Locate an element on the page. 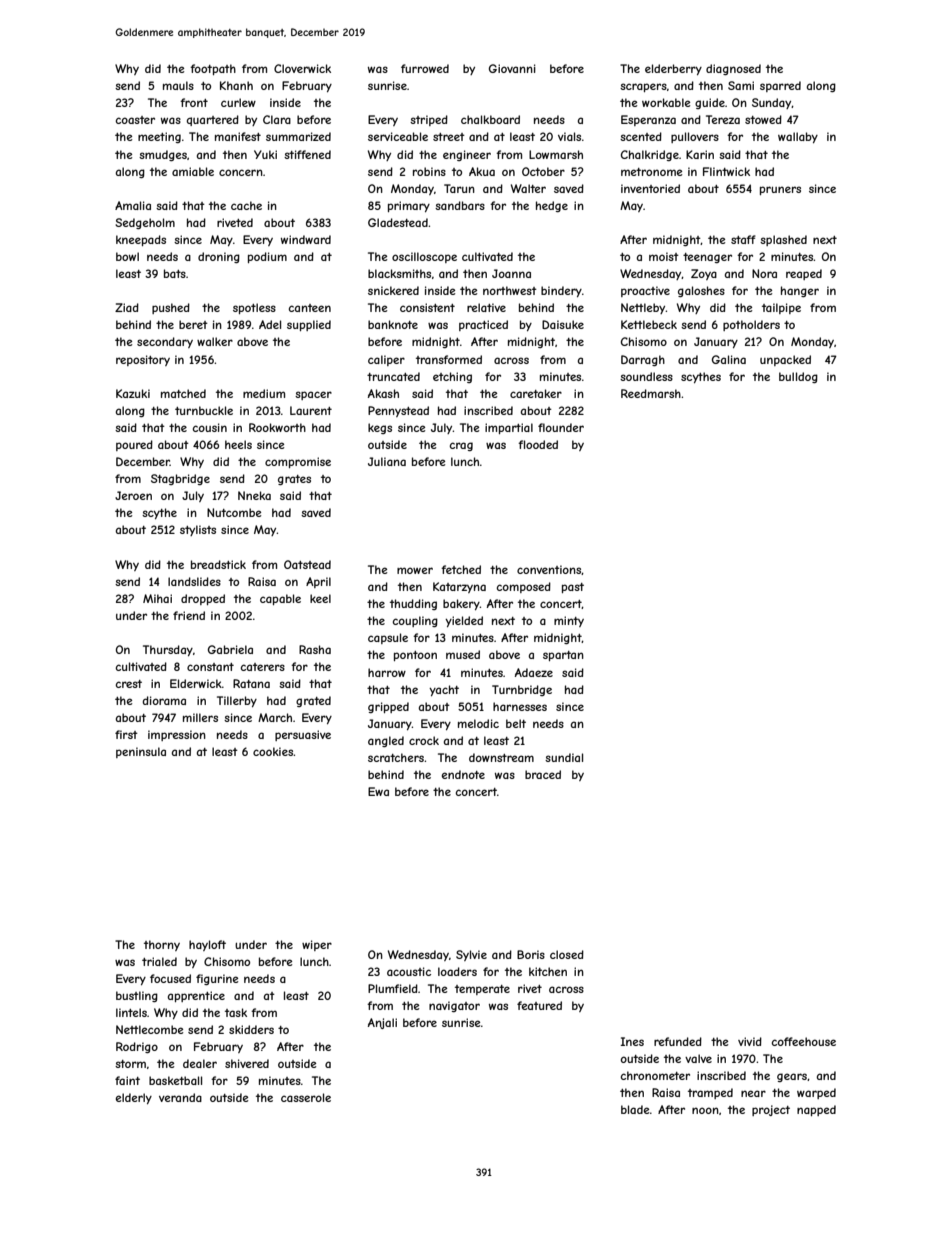 Image resolution: width=952 pixels, height=1233 pixels. impression is located at coordinates (177, 735).
